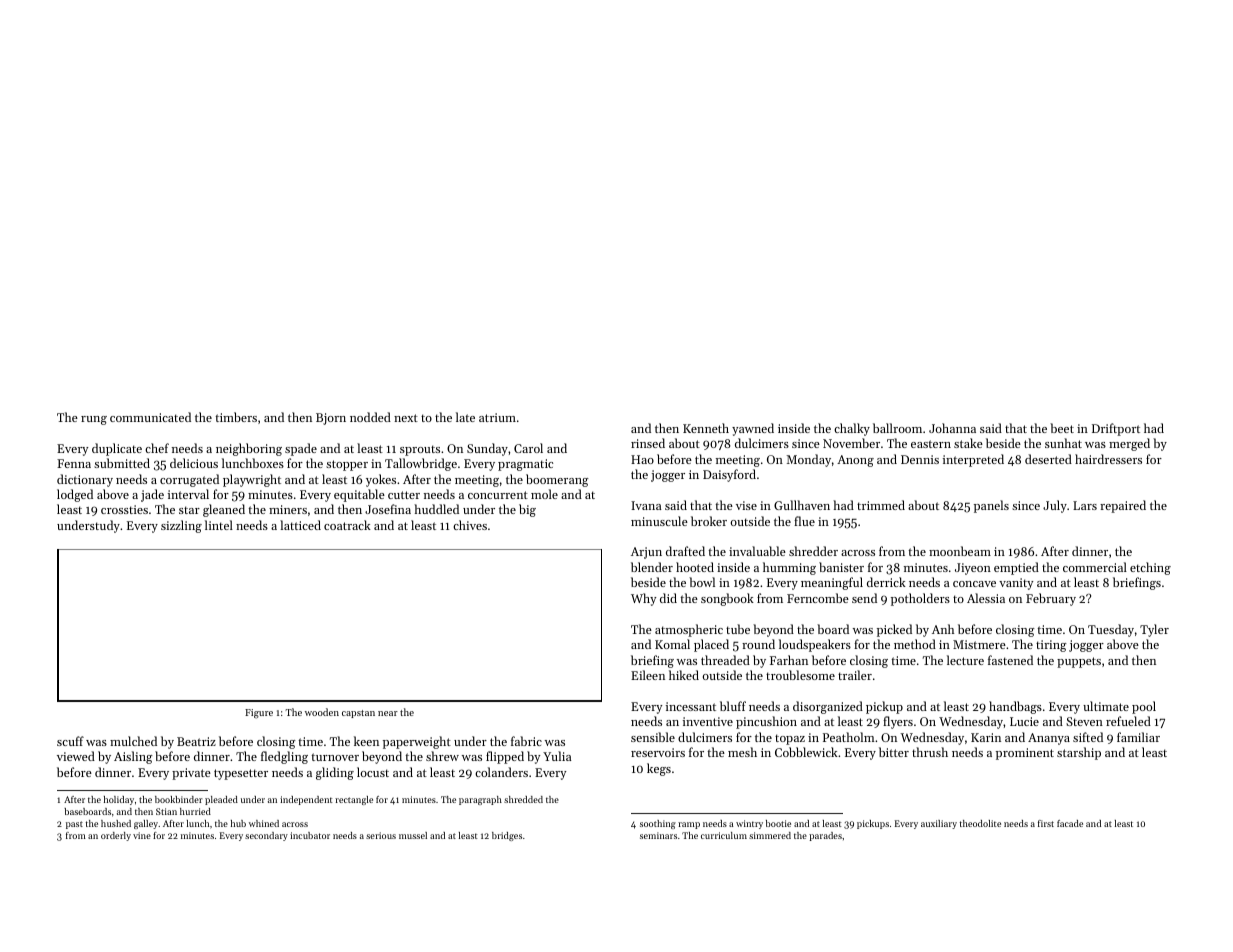  I want to click on repaired, so click(1123, 506).
